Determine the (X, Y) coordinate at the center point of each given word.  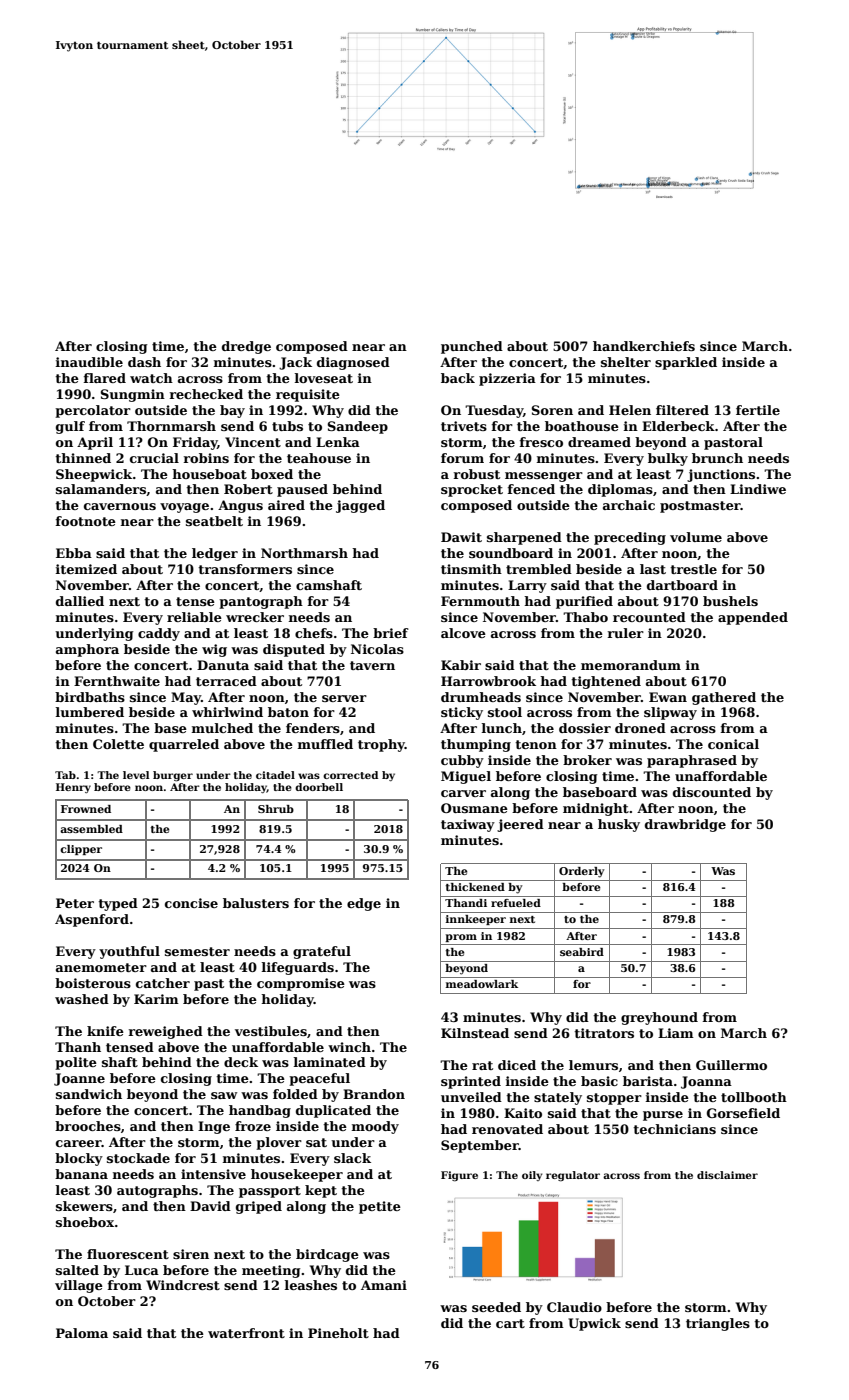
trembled (539, 569)
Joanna (706, 1082)
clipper (81, 850)
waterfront (246, 1333)
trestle (693, 569)
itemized (86, 569)
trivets (464, 426)
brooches (88, 1126)
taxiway (468, 825)
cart (510, 1323)
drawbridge (685, 825)
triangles (718, 1324)
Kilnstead (475, 1033)
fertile (758, 410)
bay (232, 411)
